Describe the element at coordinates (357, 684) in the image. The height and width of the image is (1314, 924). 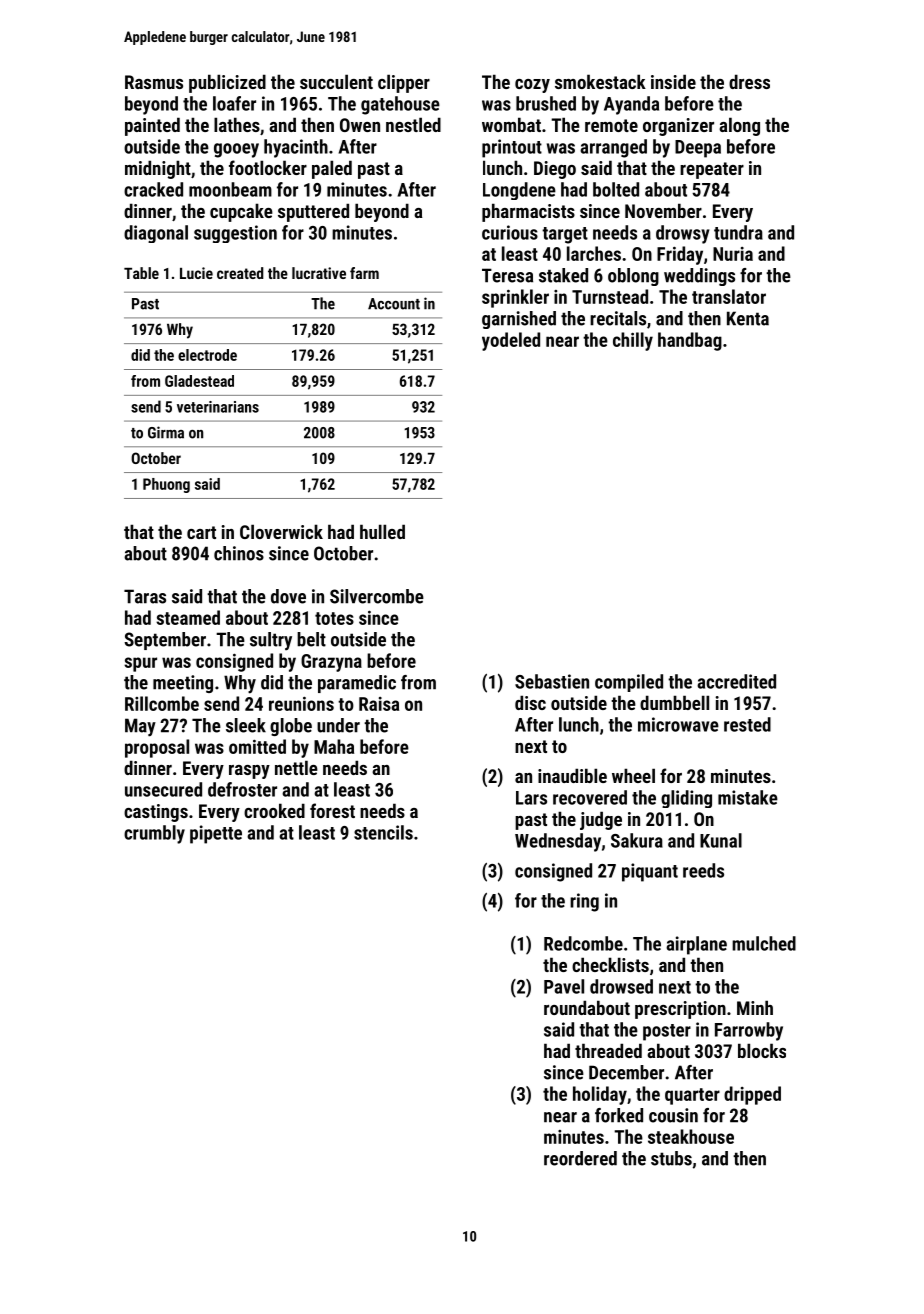
I see `paramedic` at that location.
